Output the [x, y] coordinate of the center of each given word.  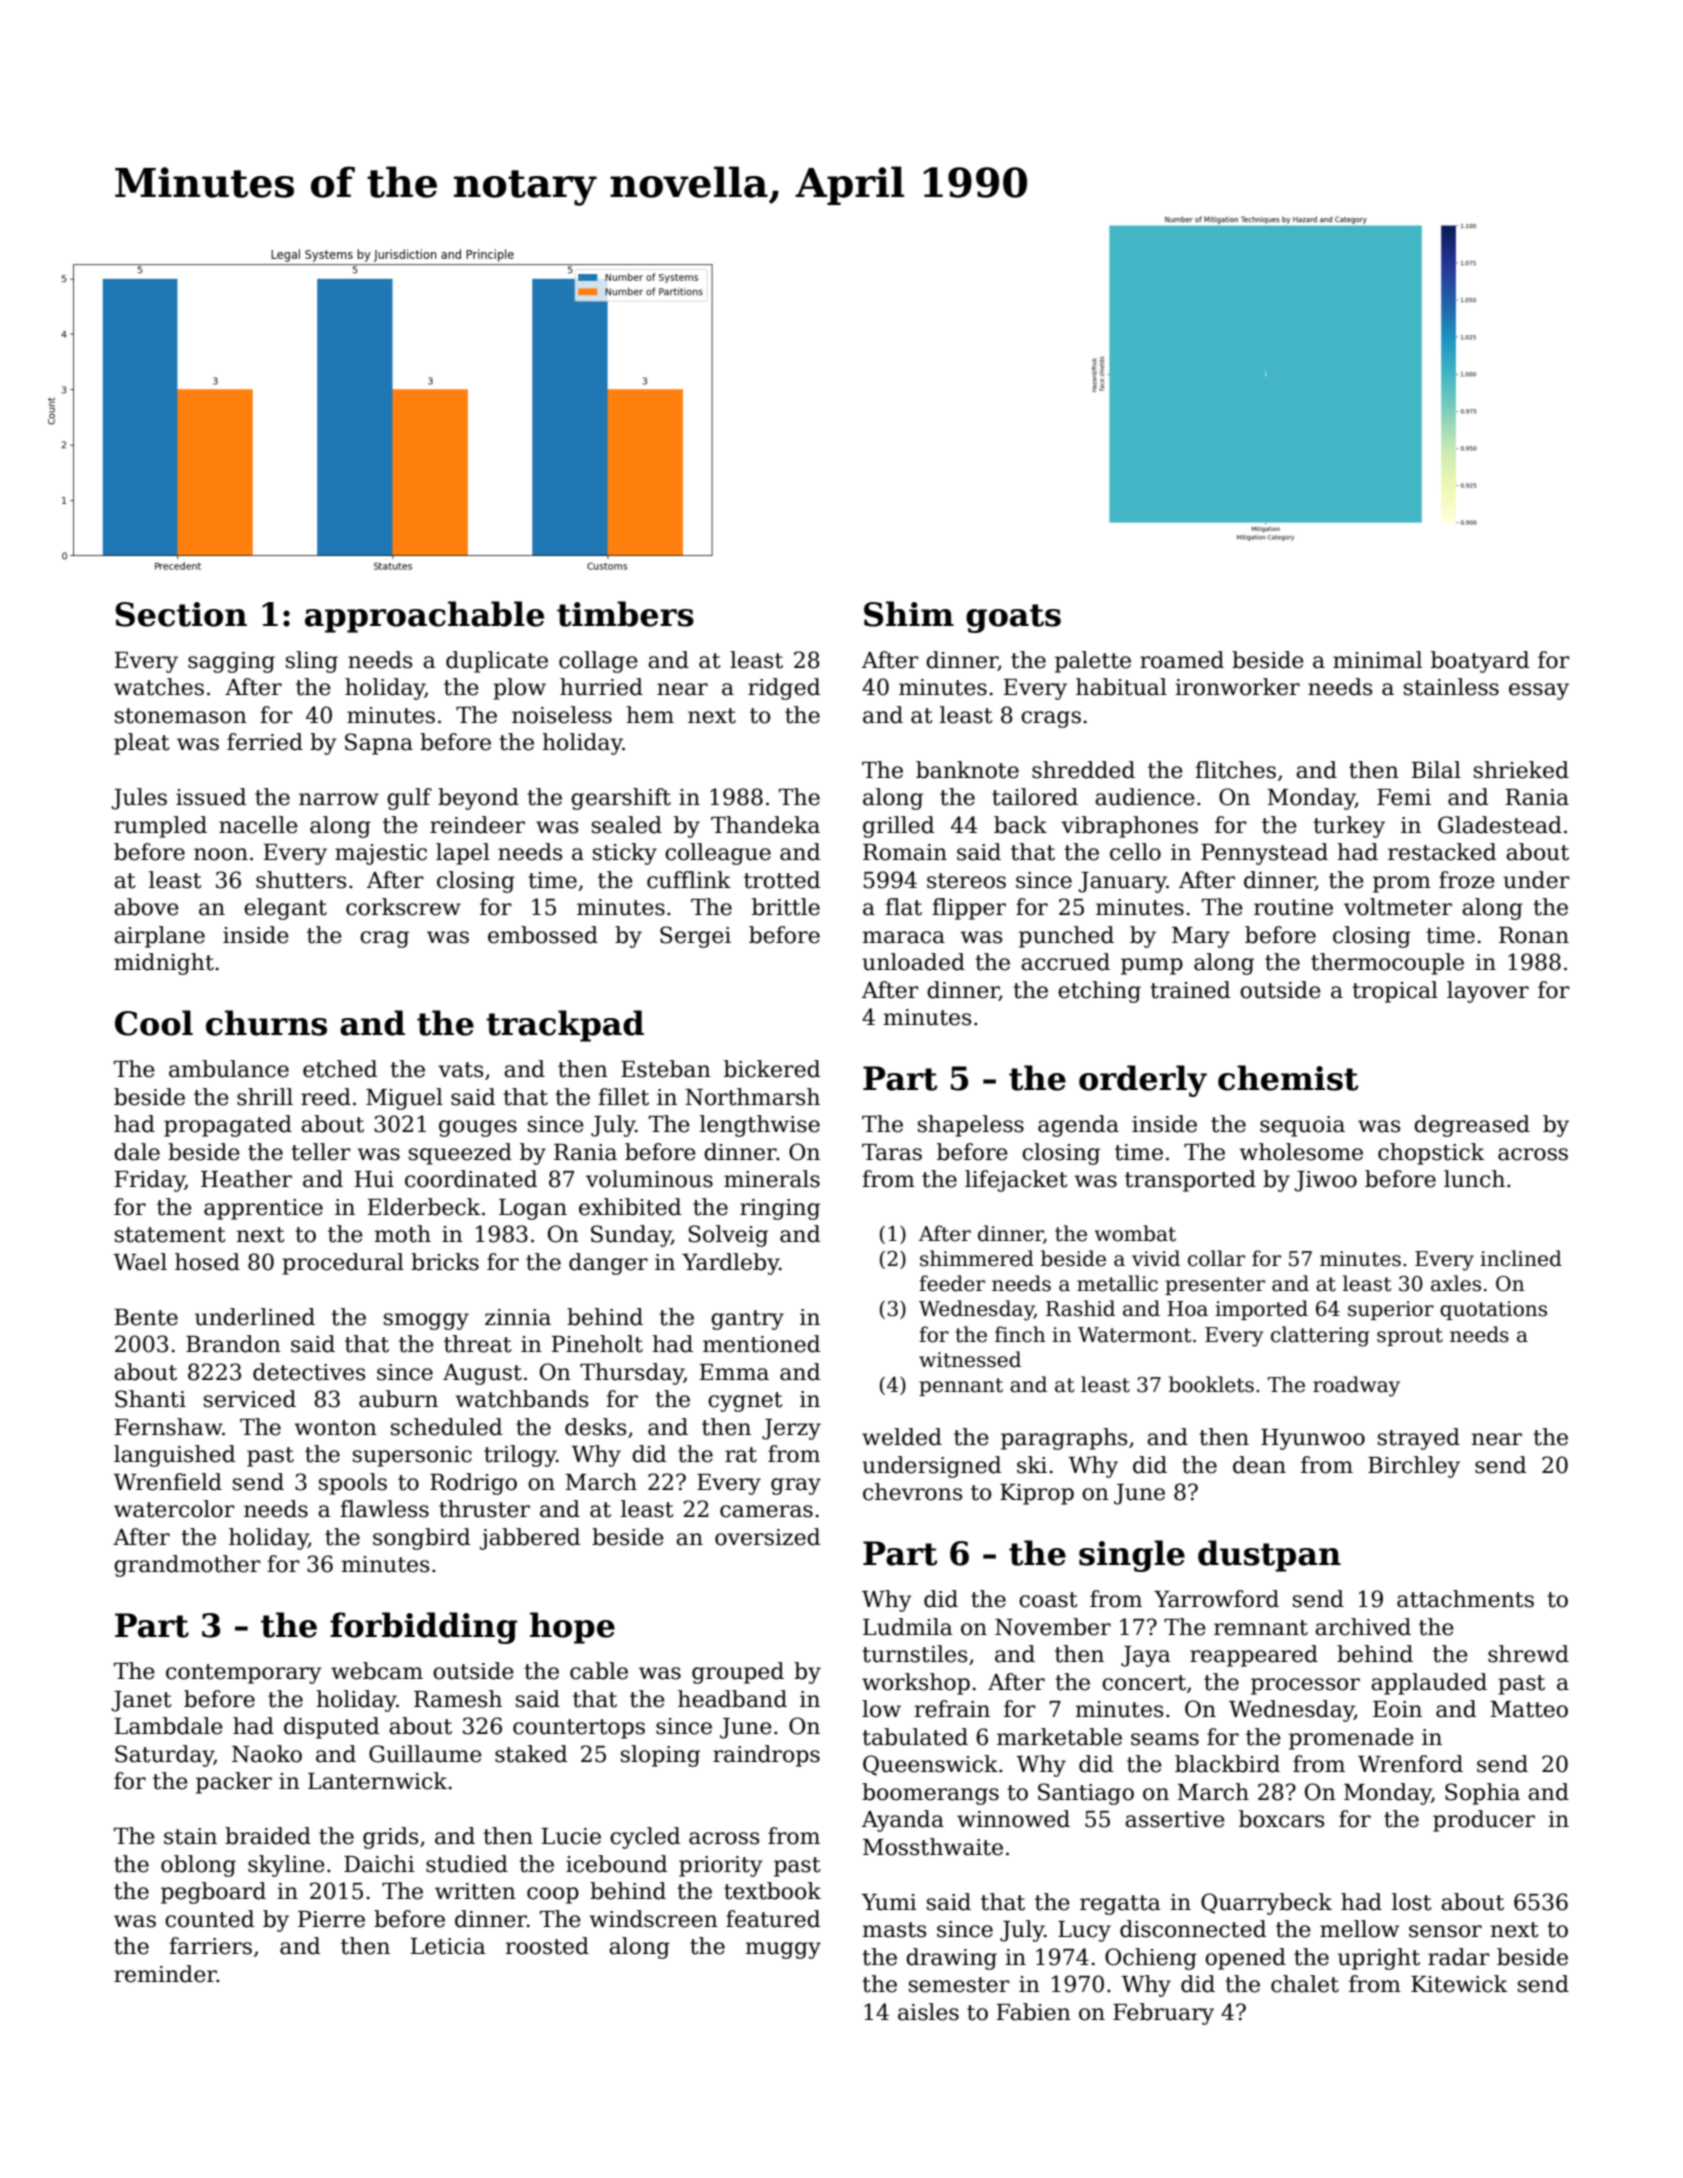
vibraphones [1129, 827]
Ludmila [908, 1627]
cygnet [745, 1402]
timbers [625, 614]
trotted [782, 880]
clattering [1320, 1336]
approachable [424, 617]
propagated [228, 1126]
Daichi [379, 1864]
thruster [484, 1509]
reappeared [1254, 1656]
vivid [1156, 1258]
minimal [1377, 660]
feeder [952, 1283]
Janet [141, 1701]
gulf [409, 799]
